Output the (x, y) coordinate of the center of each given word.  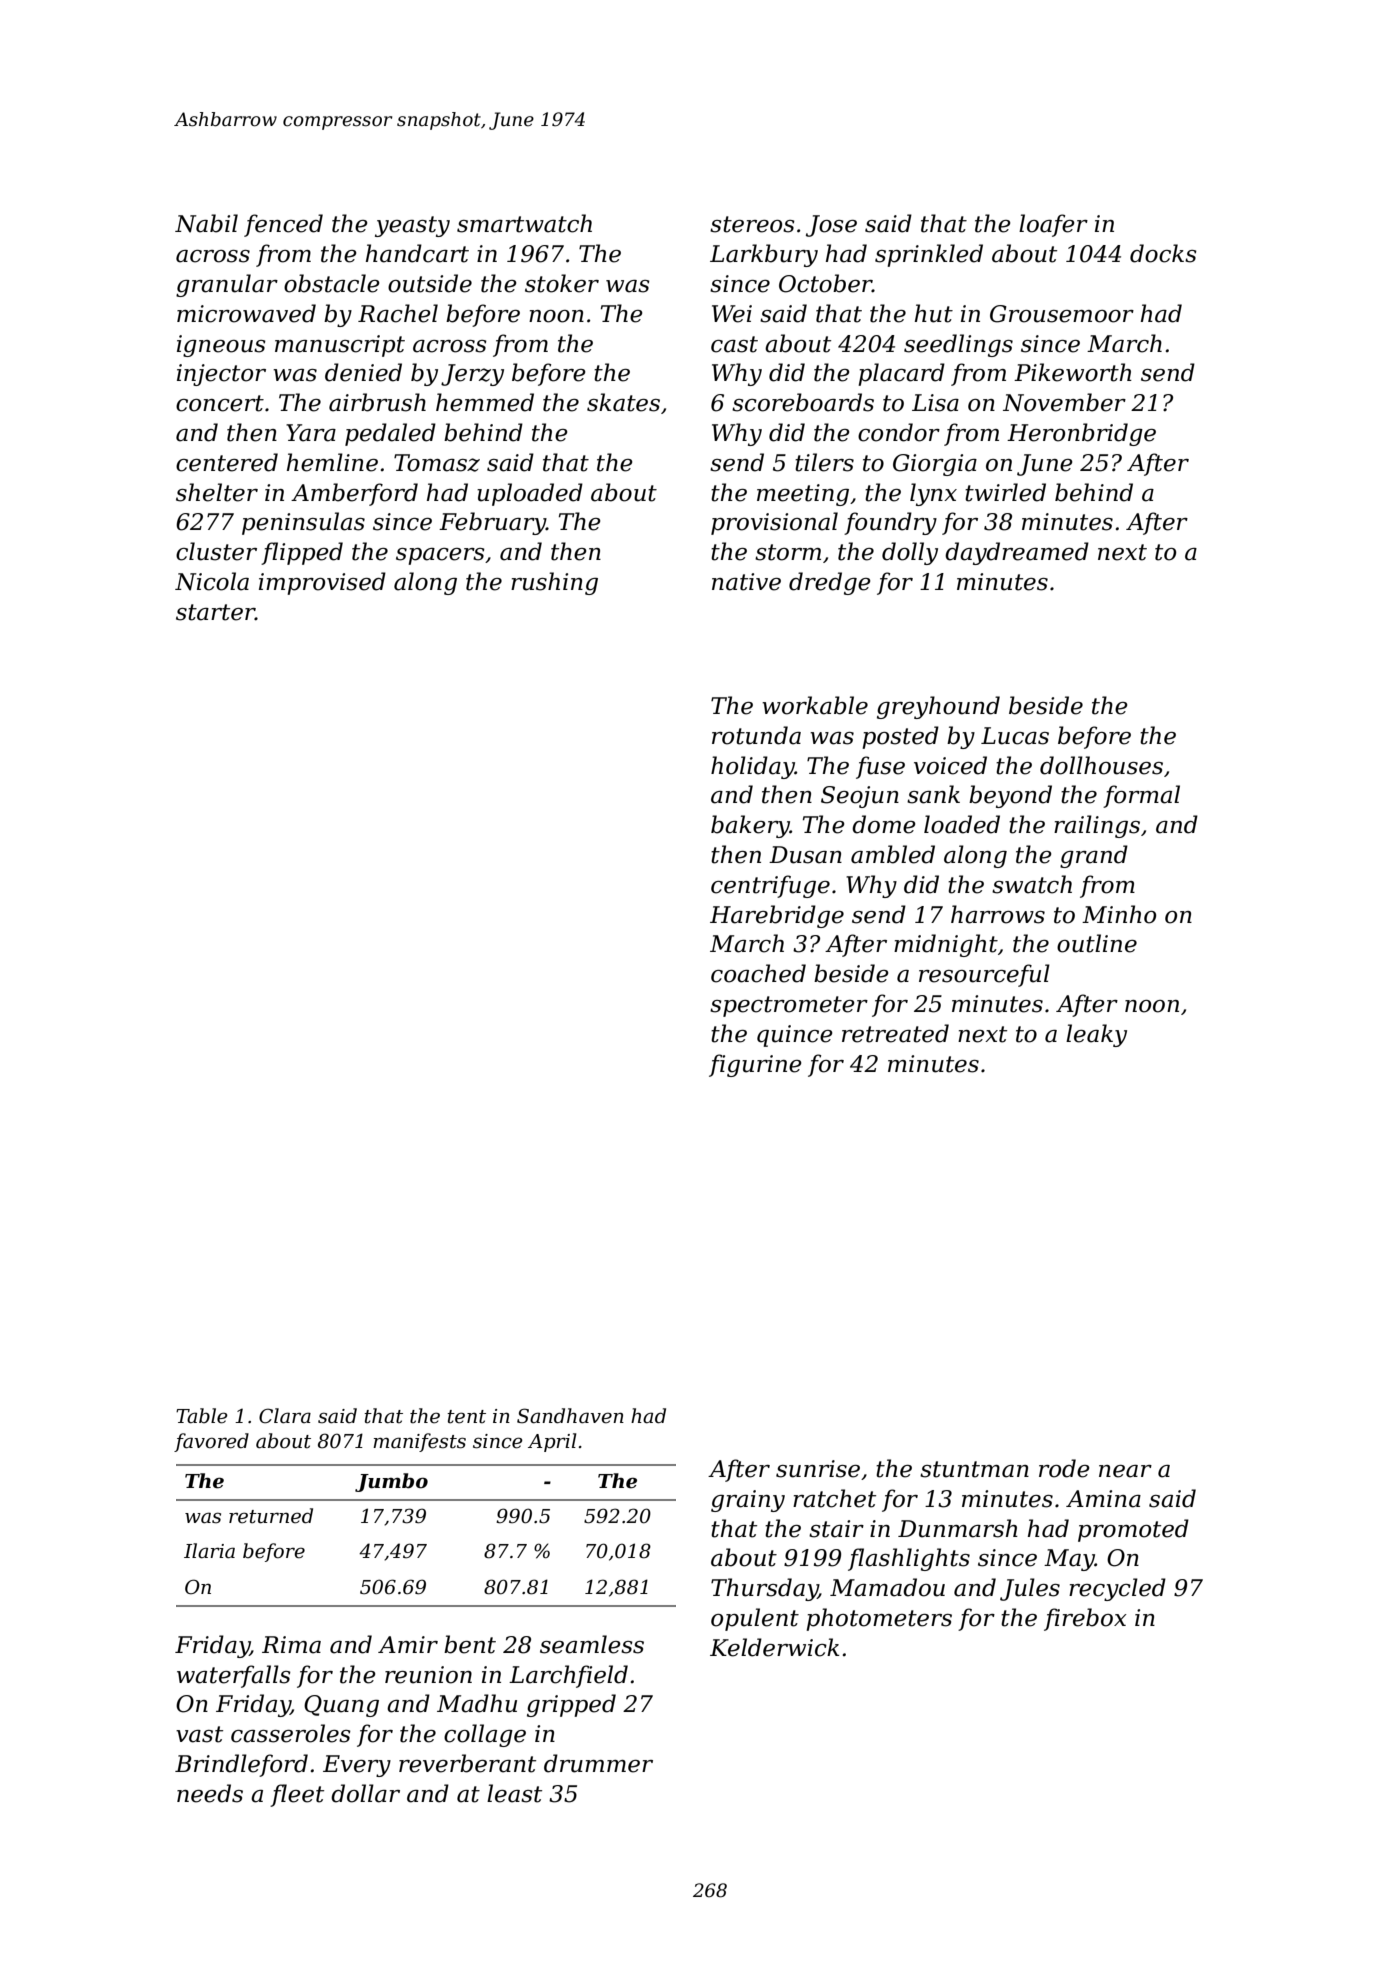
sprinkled (929, 255)
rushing (554, 583)
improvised (322, 583)
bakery (750, 826)
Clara (285, 1416)
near (1125, 1471)
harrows (998, 914)
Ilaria (209, 1551)
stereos (752, 224)
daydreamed (1017, 553)
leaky (1096, 1035)
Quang (341, 1706)
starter (215, 612)
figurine (755, 1065)
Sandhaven (570, 1416)
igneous (221, 346)
